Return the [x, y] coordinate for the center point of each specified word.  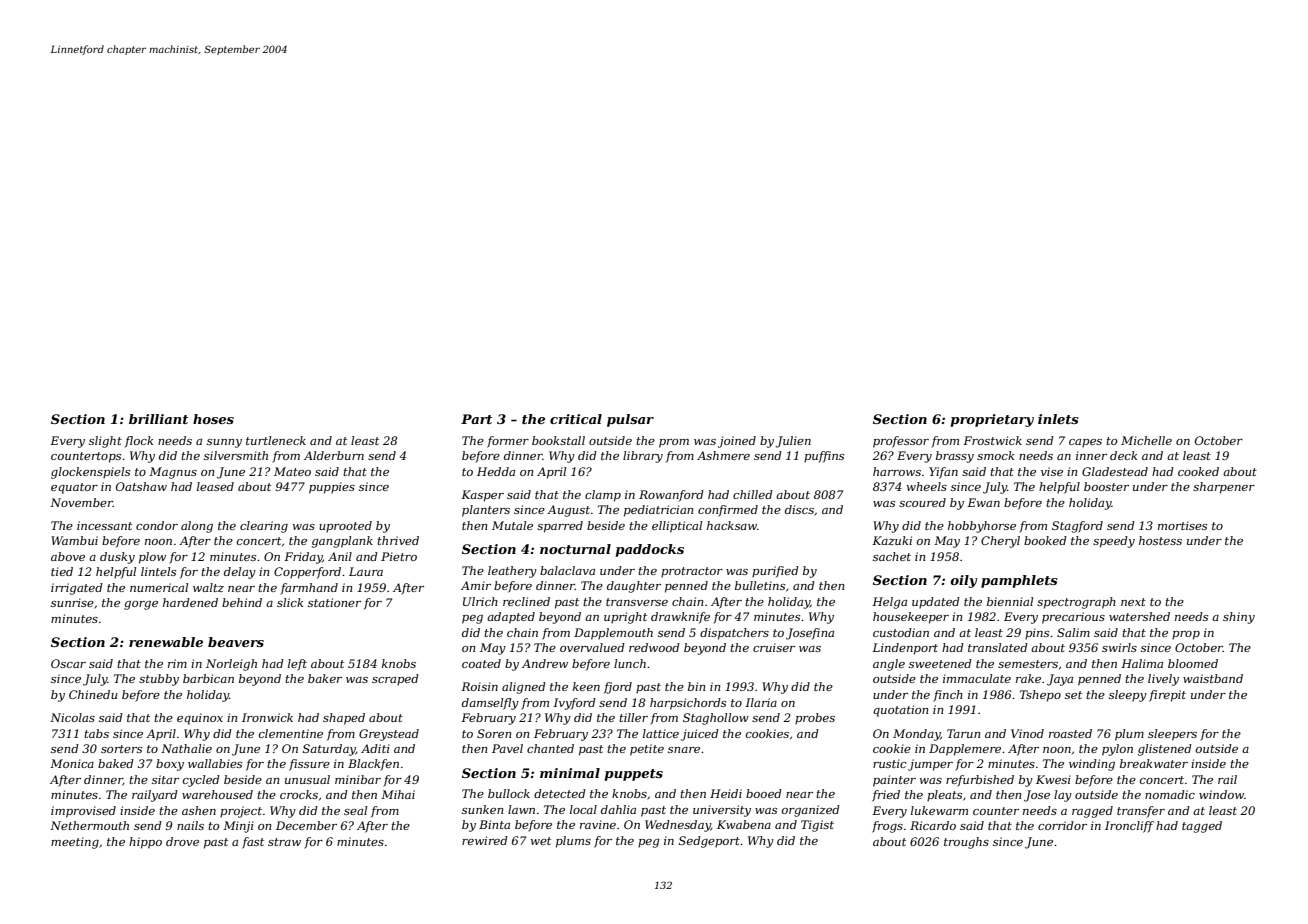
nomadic [1170, 794]
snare [684, 750]
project [241, 812]
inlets [1058, 419]
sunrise [72, 602]
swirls [1119, 647]
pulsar [630, 420]
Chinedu [93, 694]
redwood [654, 647]
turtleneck [276, 440]
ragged [1092, 812]
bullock [509, 793]
